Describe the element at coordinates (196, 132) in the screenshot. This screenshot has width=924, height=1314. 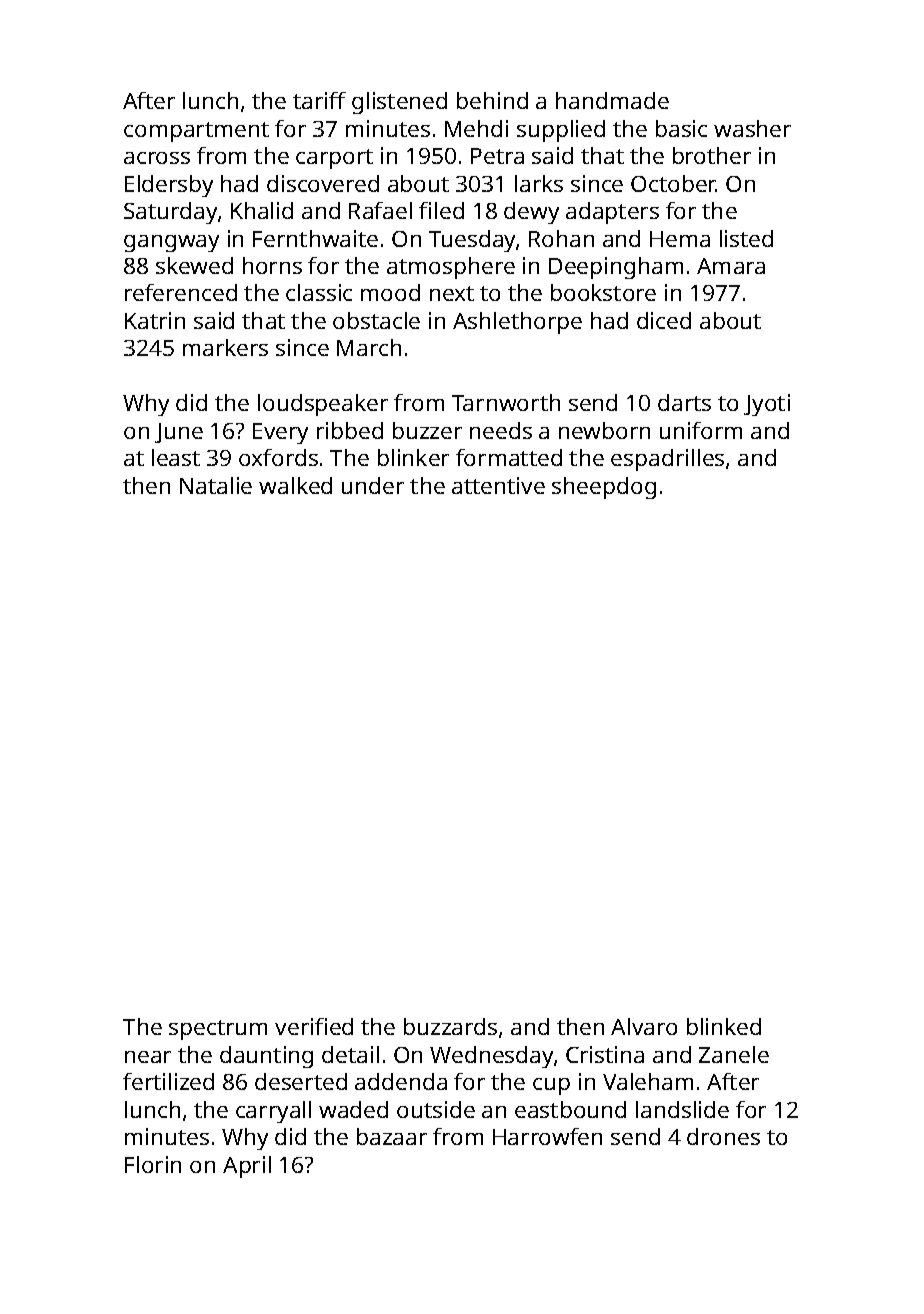
I see `compartment` at that location.
